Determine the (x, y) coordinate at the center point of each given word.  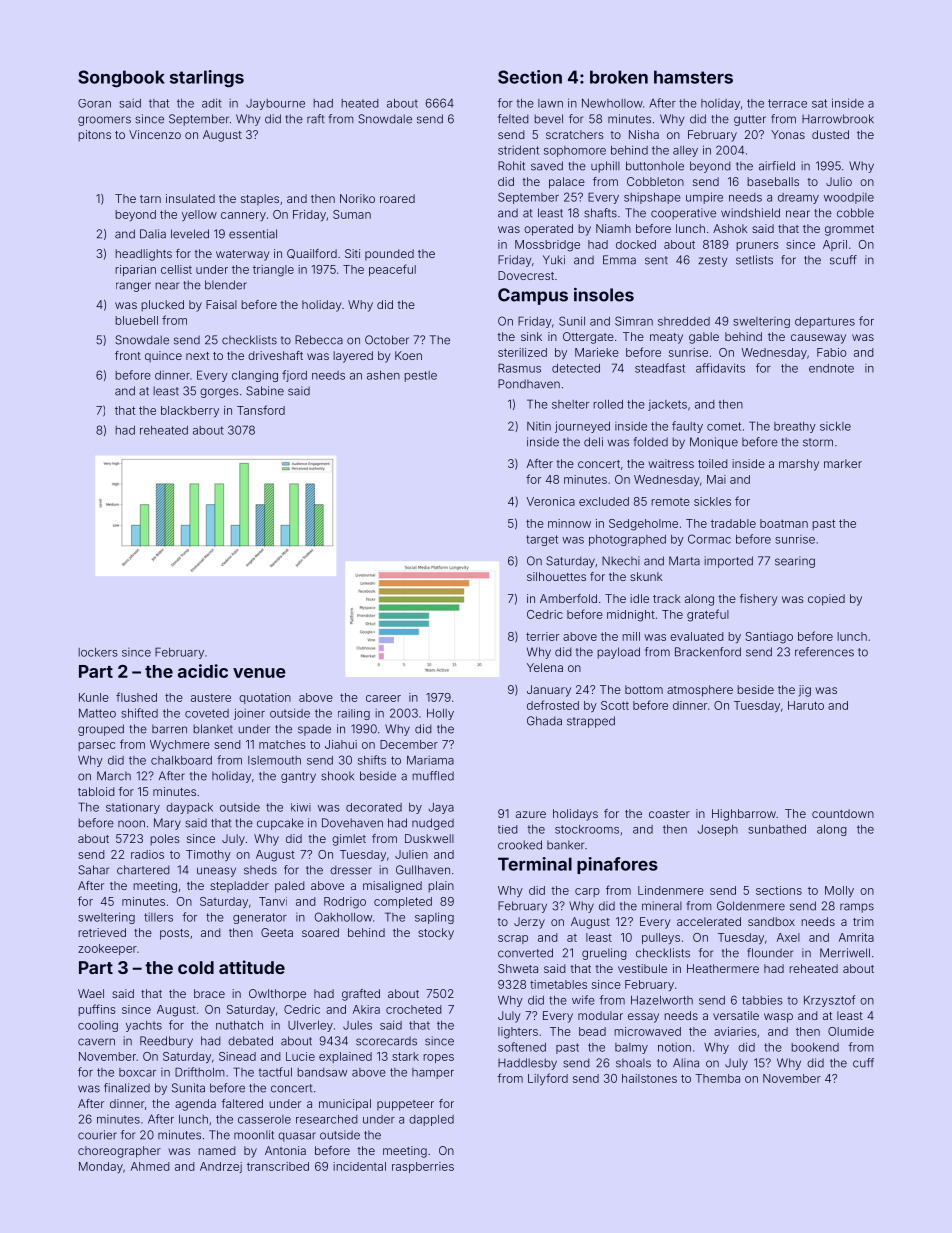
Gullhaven (423, 870)
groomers (104, 121)
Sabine (265, 391)
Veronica (551, 501)
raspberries (423, 1167)
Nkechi (621, 561)
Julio (839, 181)
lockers (98, 652)
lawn (550, 103)
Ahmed (150, 1166)
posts (174, 934)
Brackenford (708, 652)
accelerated (709, 921)
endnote (831, 368)
